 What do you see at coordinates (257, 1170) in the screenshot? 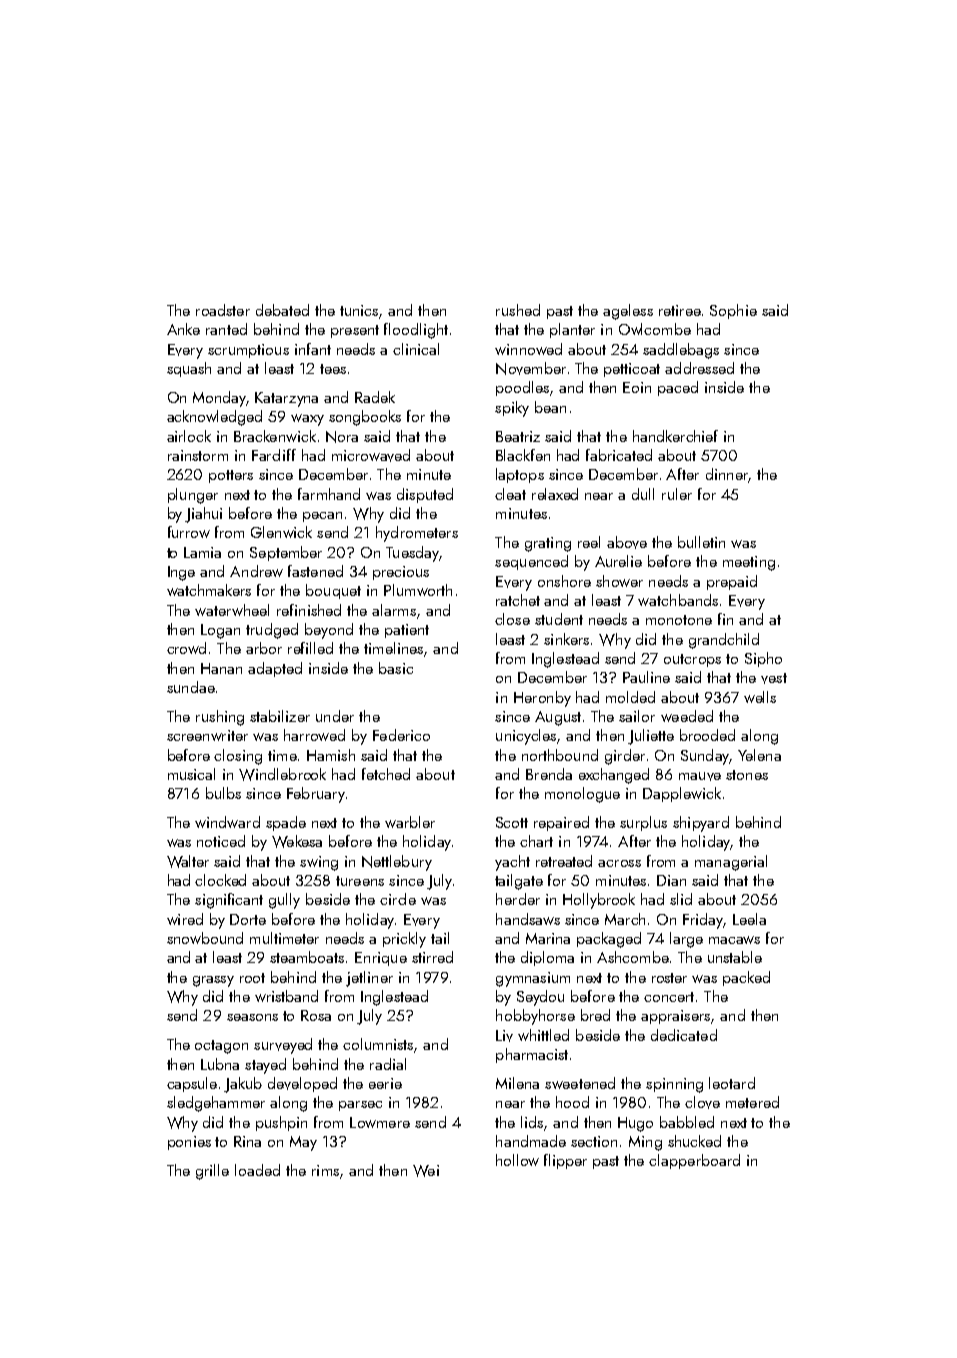
I see `loaded` at bounding box center [257, 1170].
